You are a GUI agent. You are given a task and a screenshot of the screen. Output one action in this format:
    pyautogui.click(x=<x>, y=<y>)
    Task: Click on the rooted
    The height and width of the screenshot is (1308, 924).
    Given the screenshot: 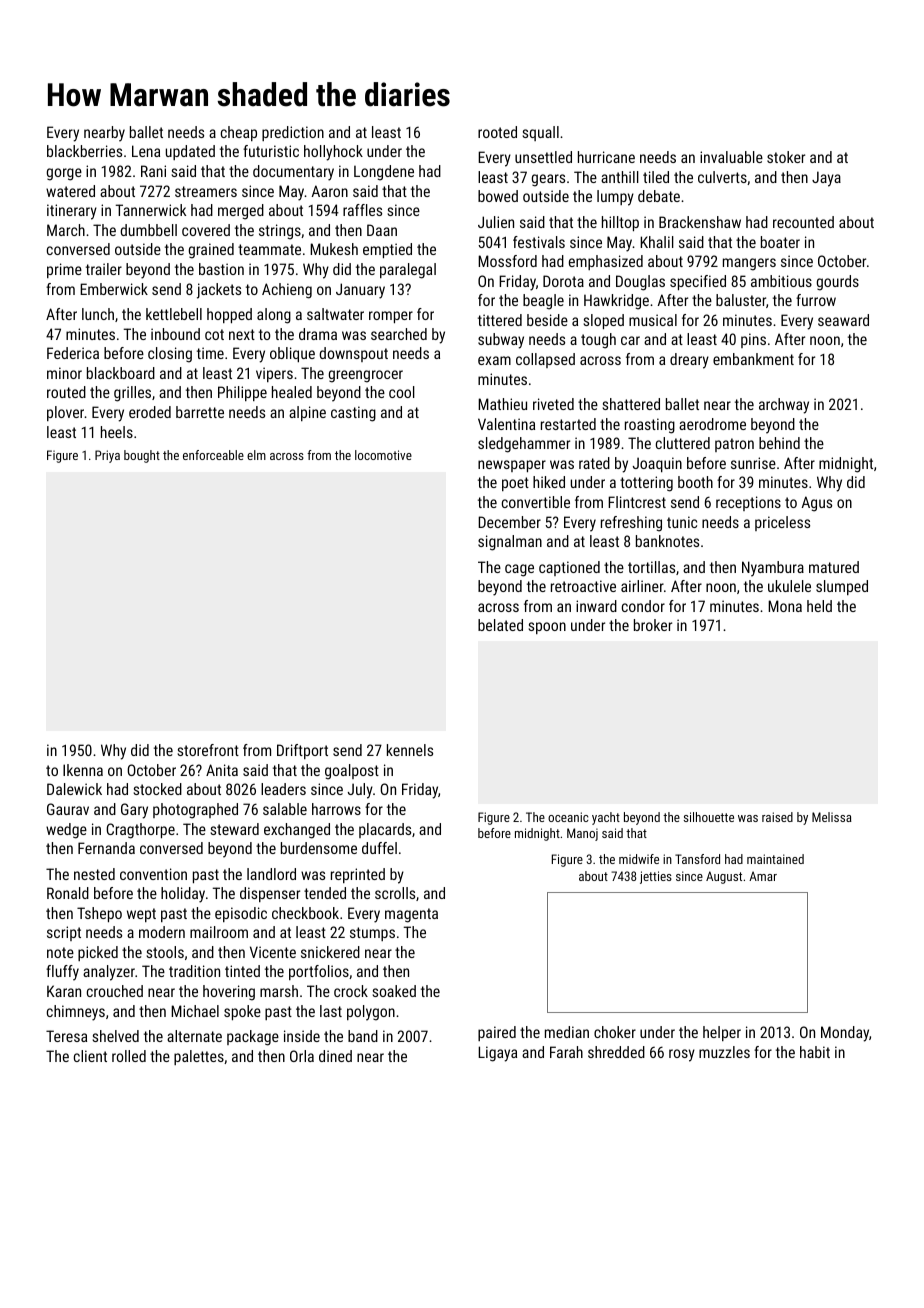 What is the action you would take?
    pyautogui.click(x=497, y=132)
